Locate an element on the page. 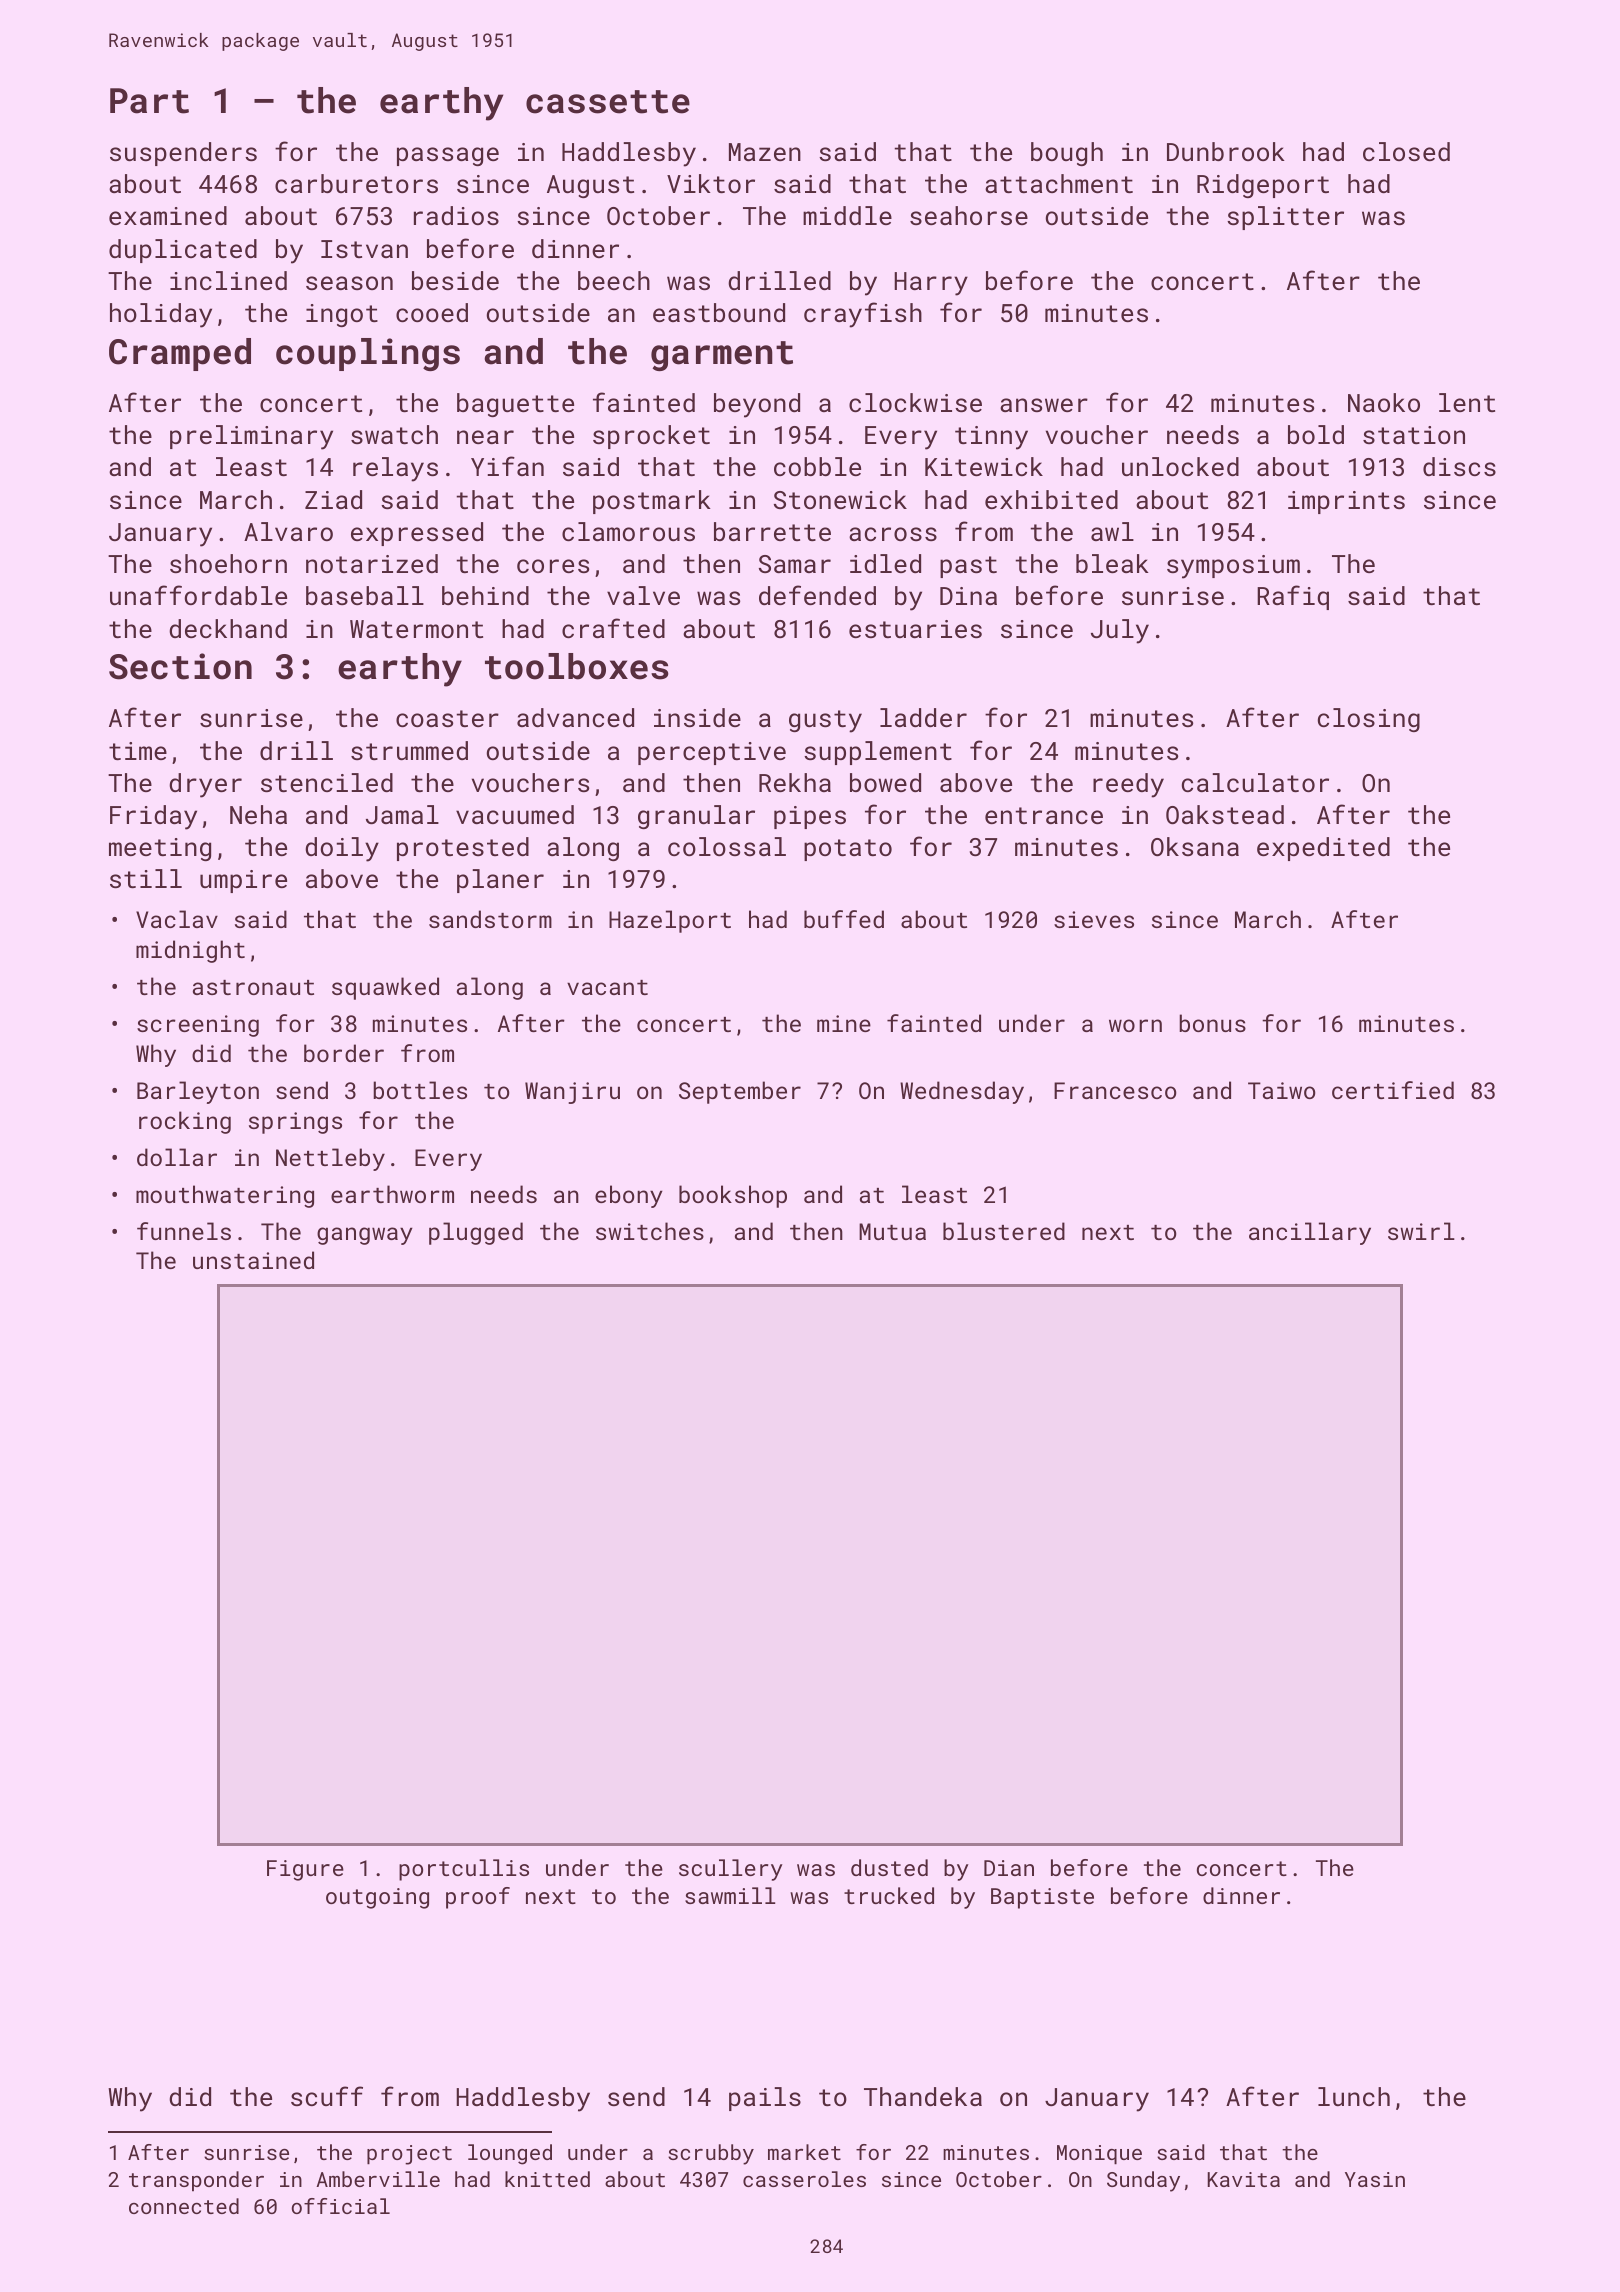  lunch is located at coordinates (1354, 2096).
